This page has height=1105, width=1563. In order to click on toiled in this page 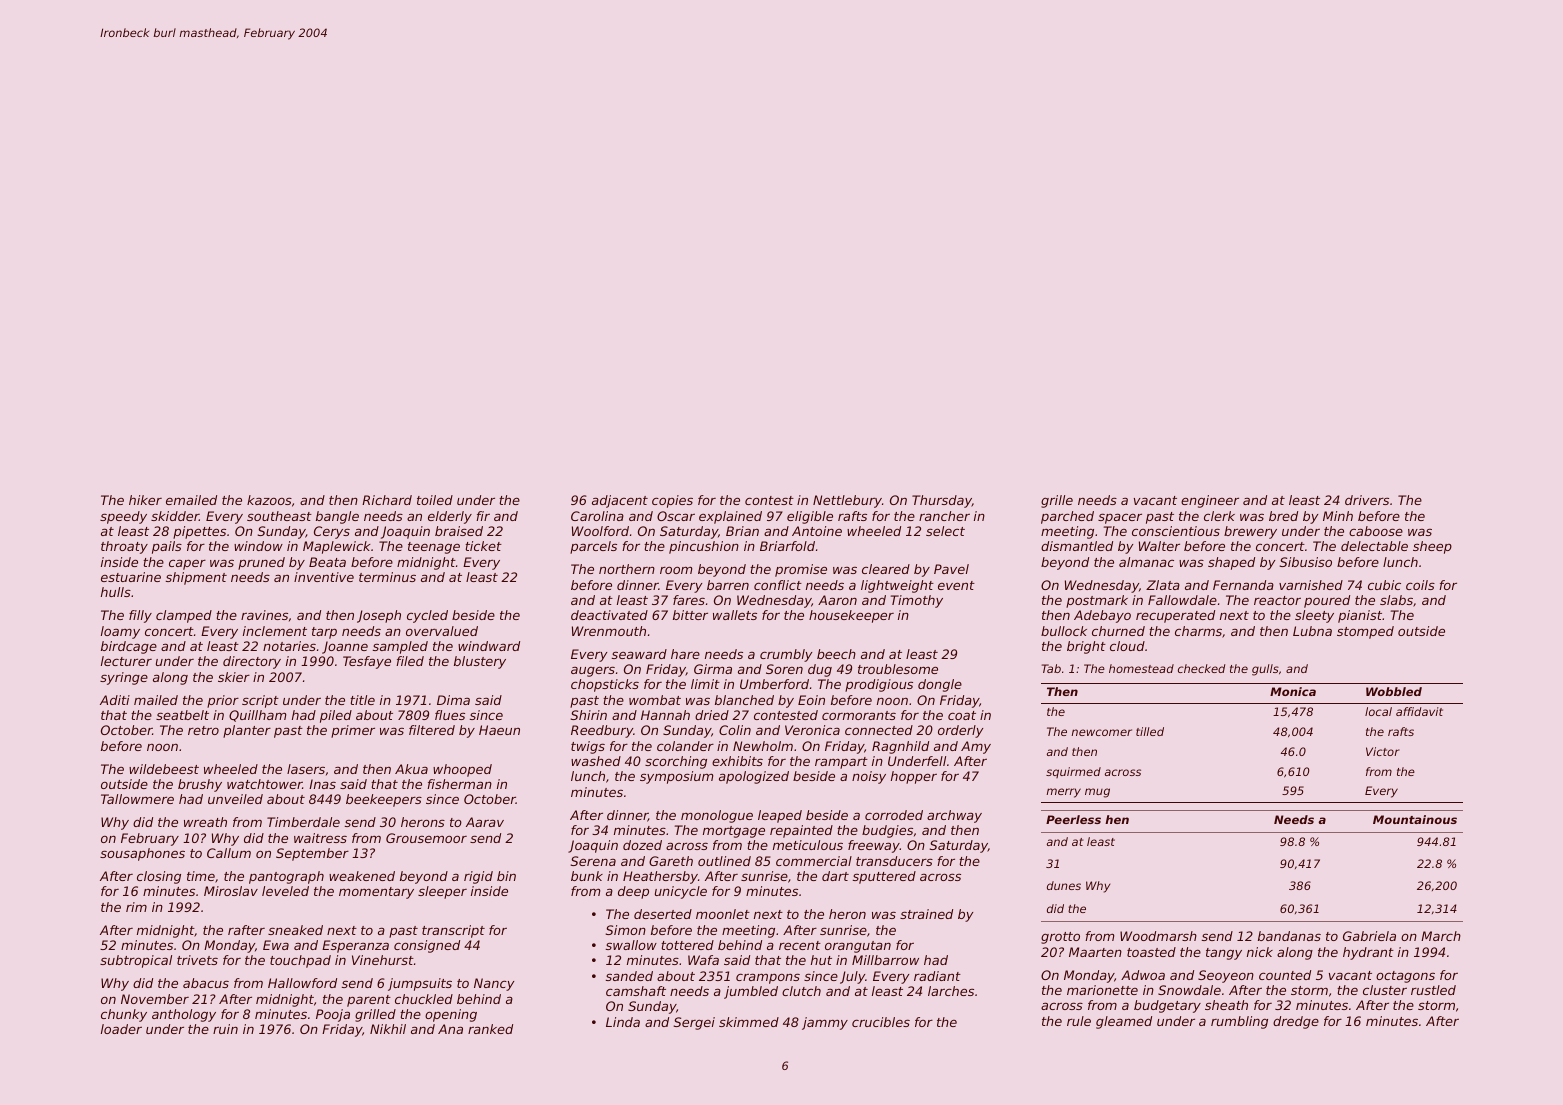, I will do `click(435, 500)`.
